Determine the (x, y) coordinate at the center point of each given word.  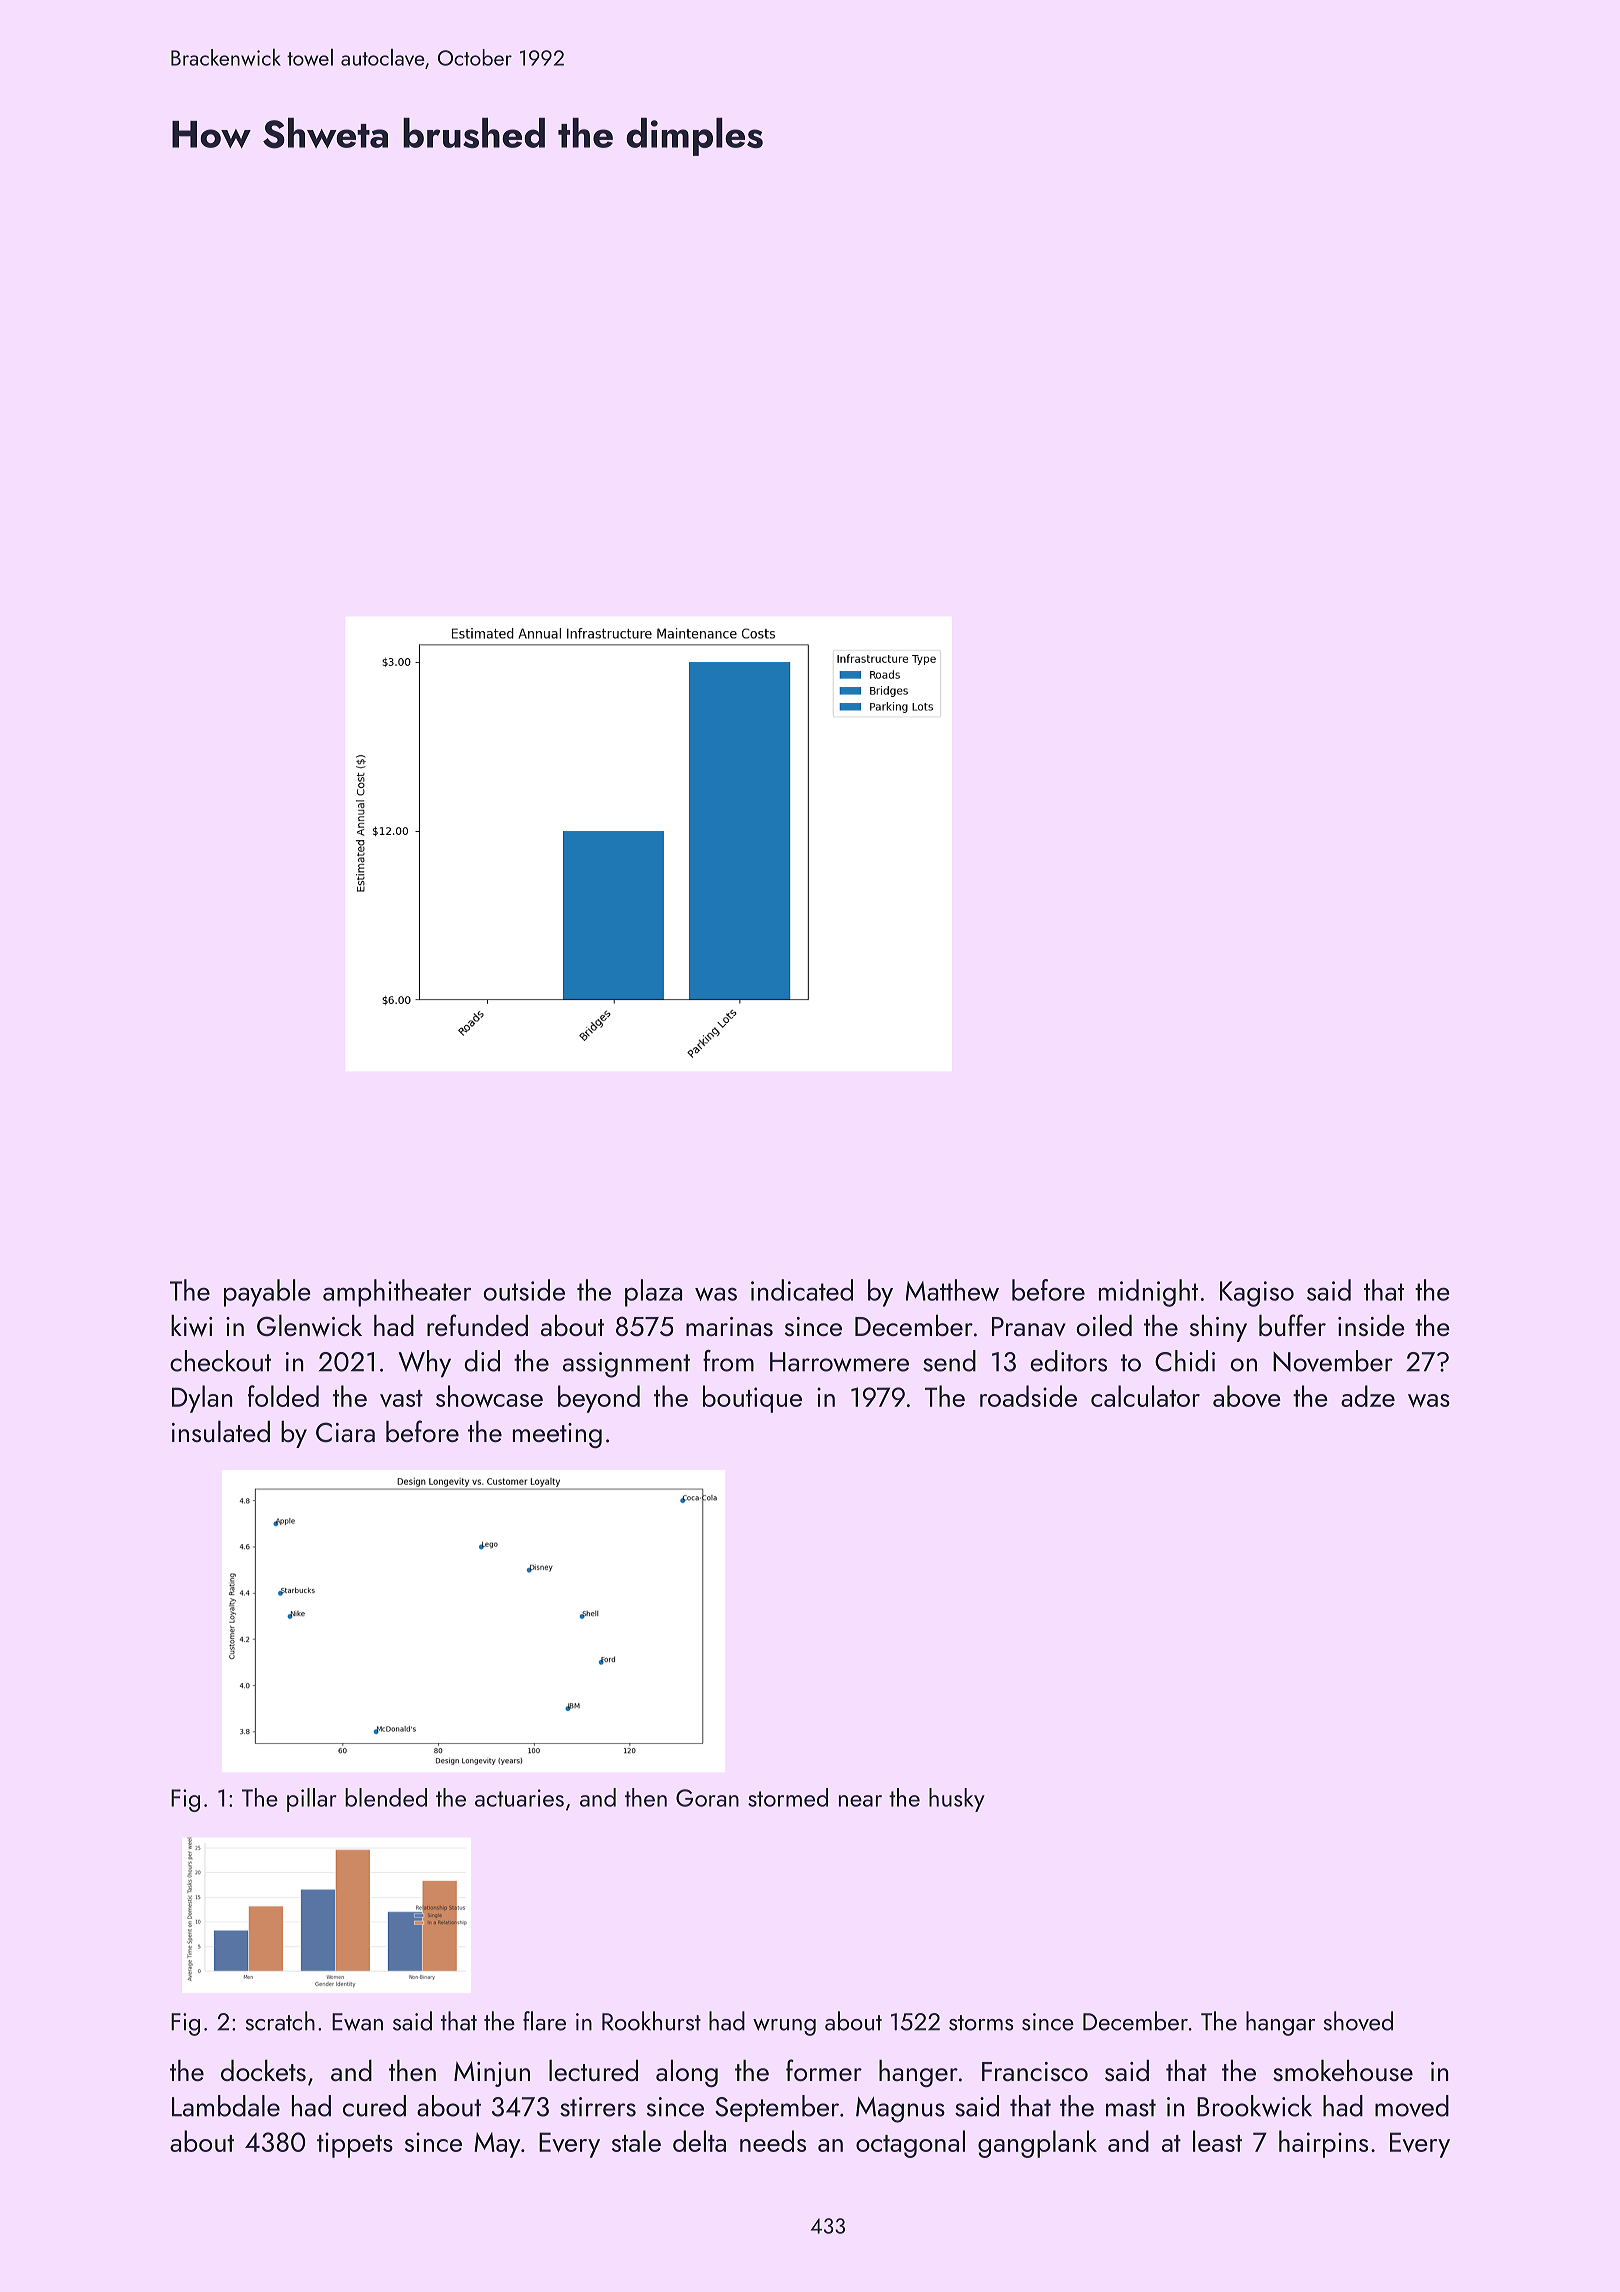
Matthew (952, 1290)
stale (636, 2141)
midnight (1148, 1293)
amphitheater (397, 1293)
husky (957, 1800)
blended (386, 1797)
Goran (707, 1798)
